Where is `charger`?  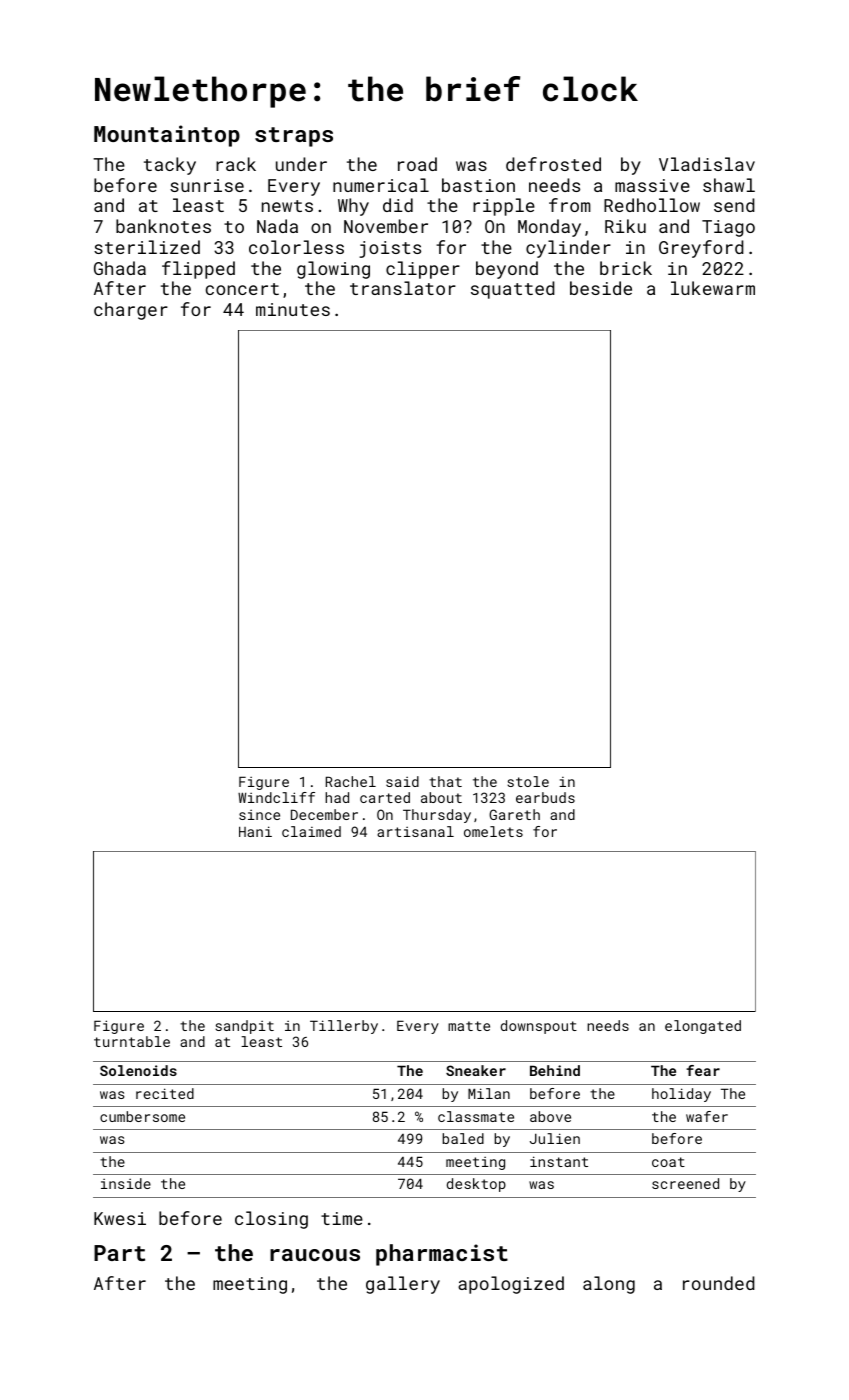 charger is located at coordinates (131, 311).
